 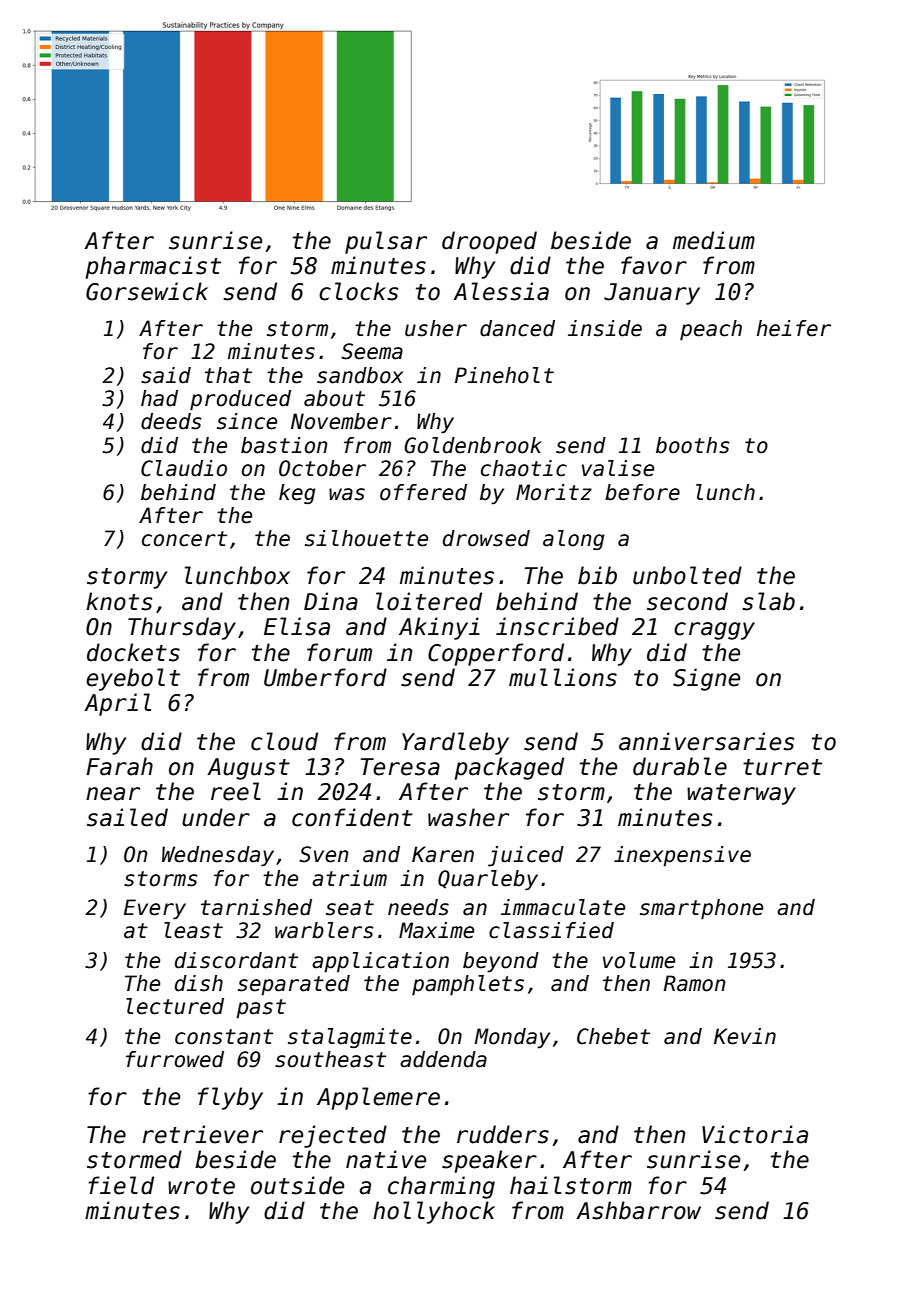 What do you see at coordinates (694, 983) in the screenshot?
I see `Ramon` at bounding box center [694, 983].
